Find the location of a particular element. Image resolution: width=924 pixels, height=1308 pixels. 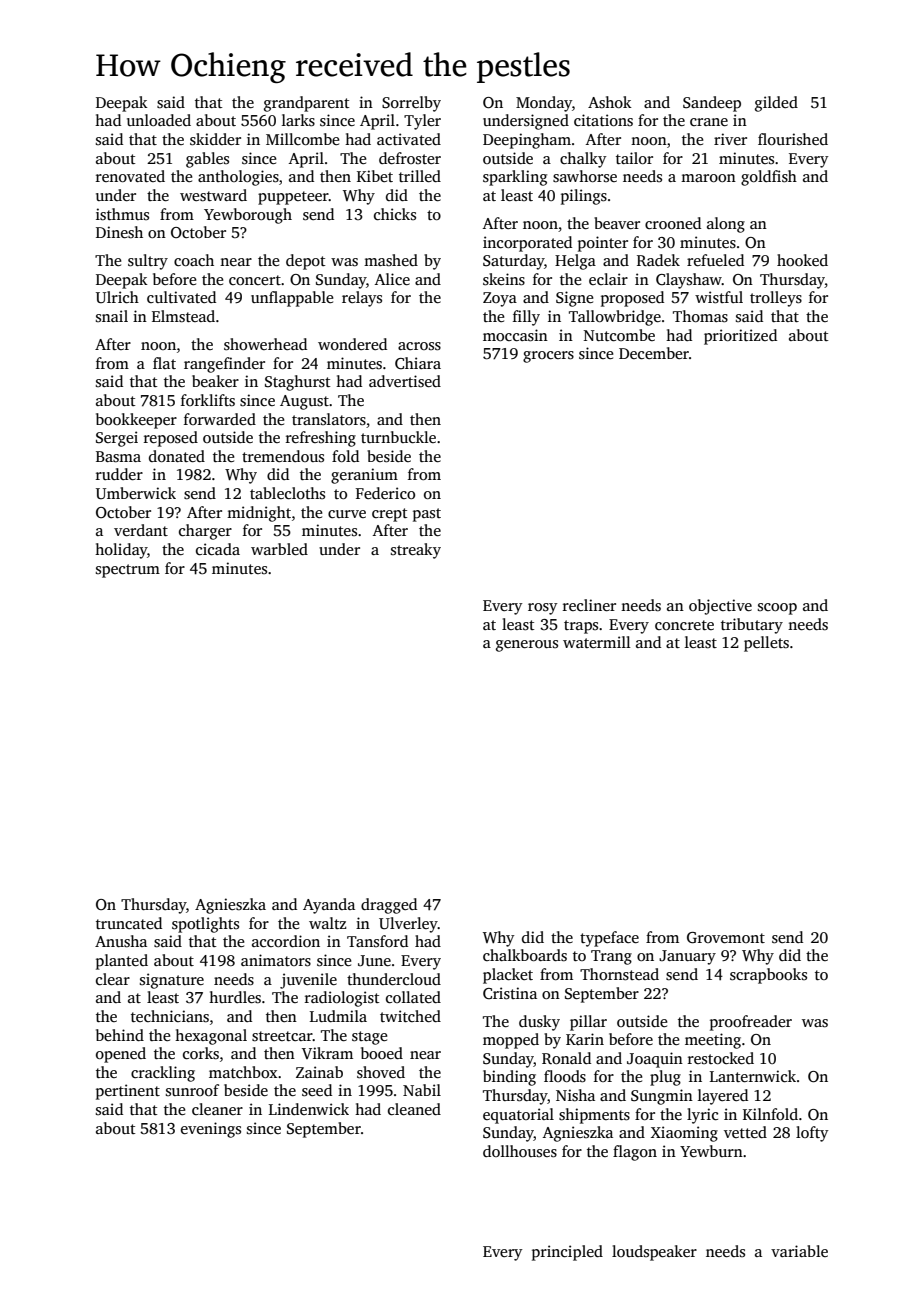

principled is located at coordinates (567, 1253).
